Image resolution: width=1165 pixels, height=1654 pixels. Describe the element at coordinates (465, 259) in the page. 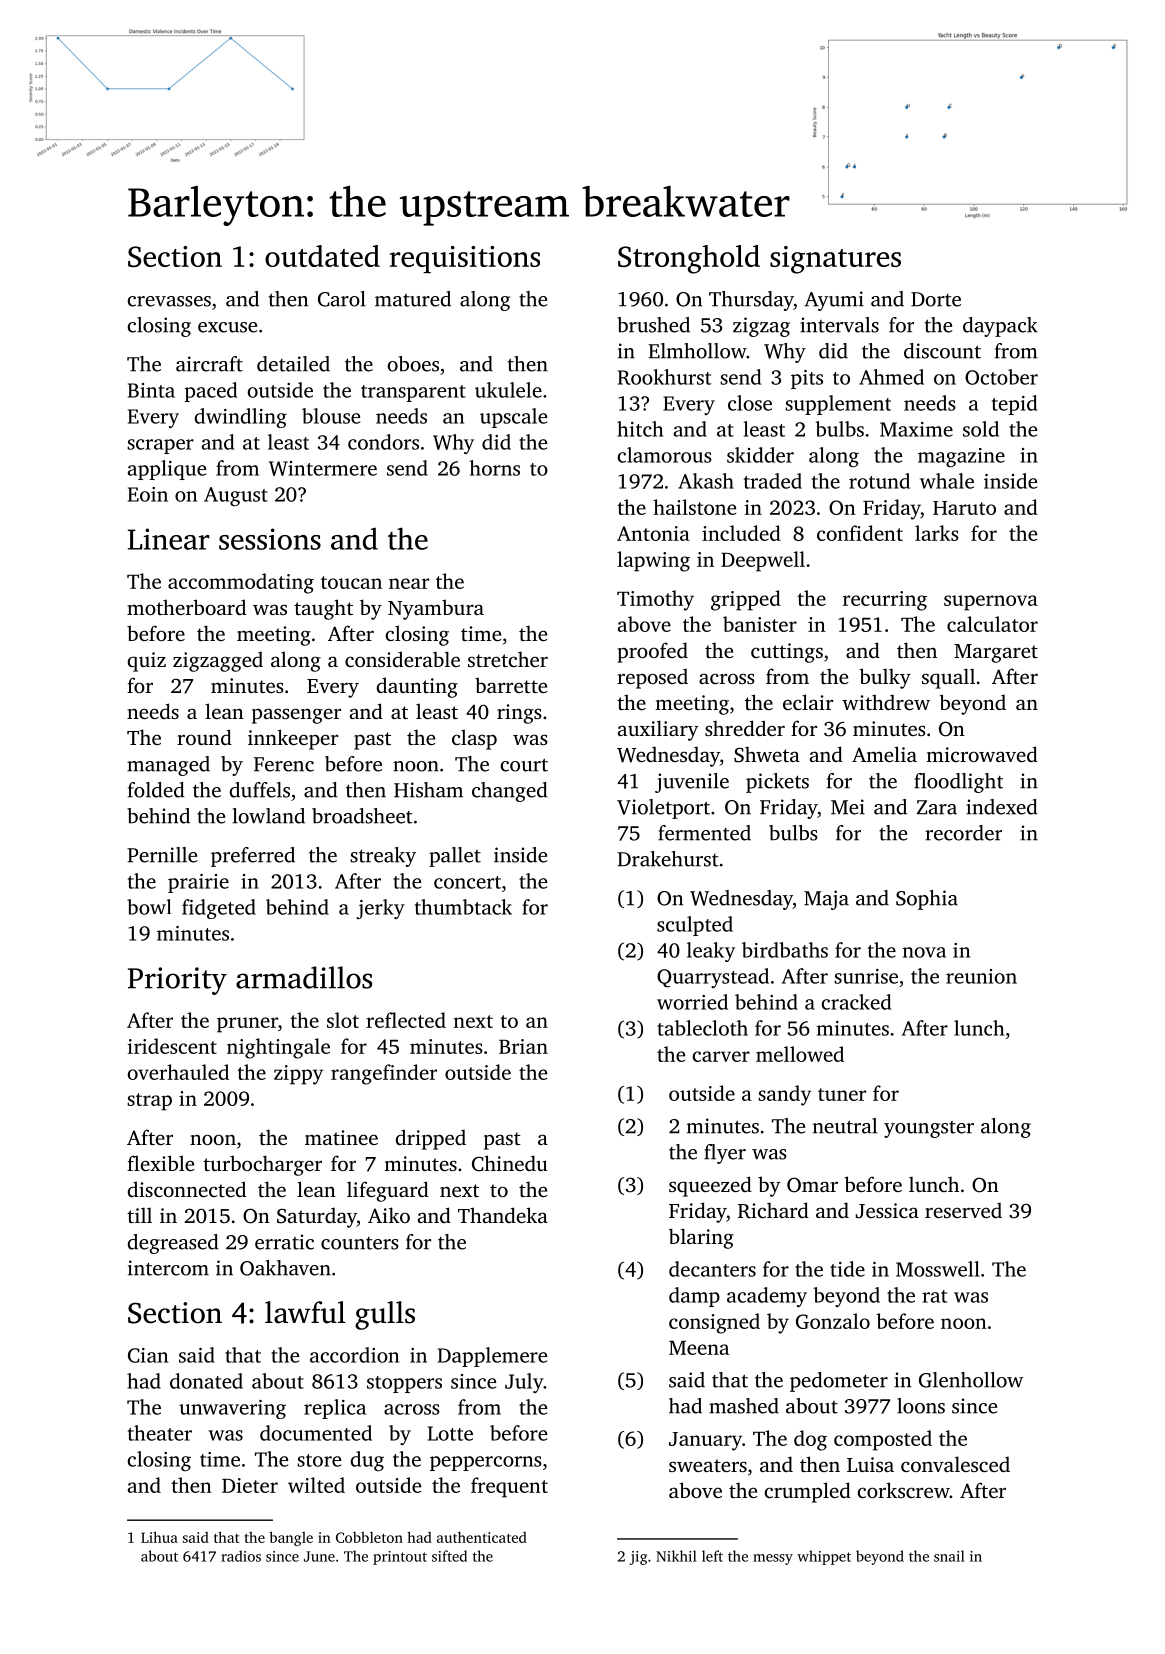

I see `requisitions` at that location.
